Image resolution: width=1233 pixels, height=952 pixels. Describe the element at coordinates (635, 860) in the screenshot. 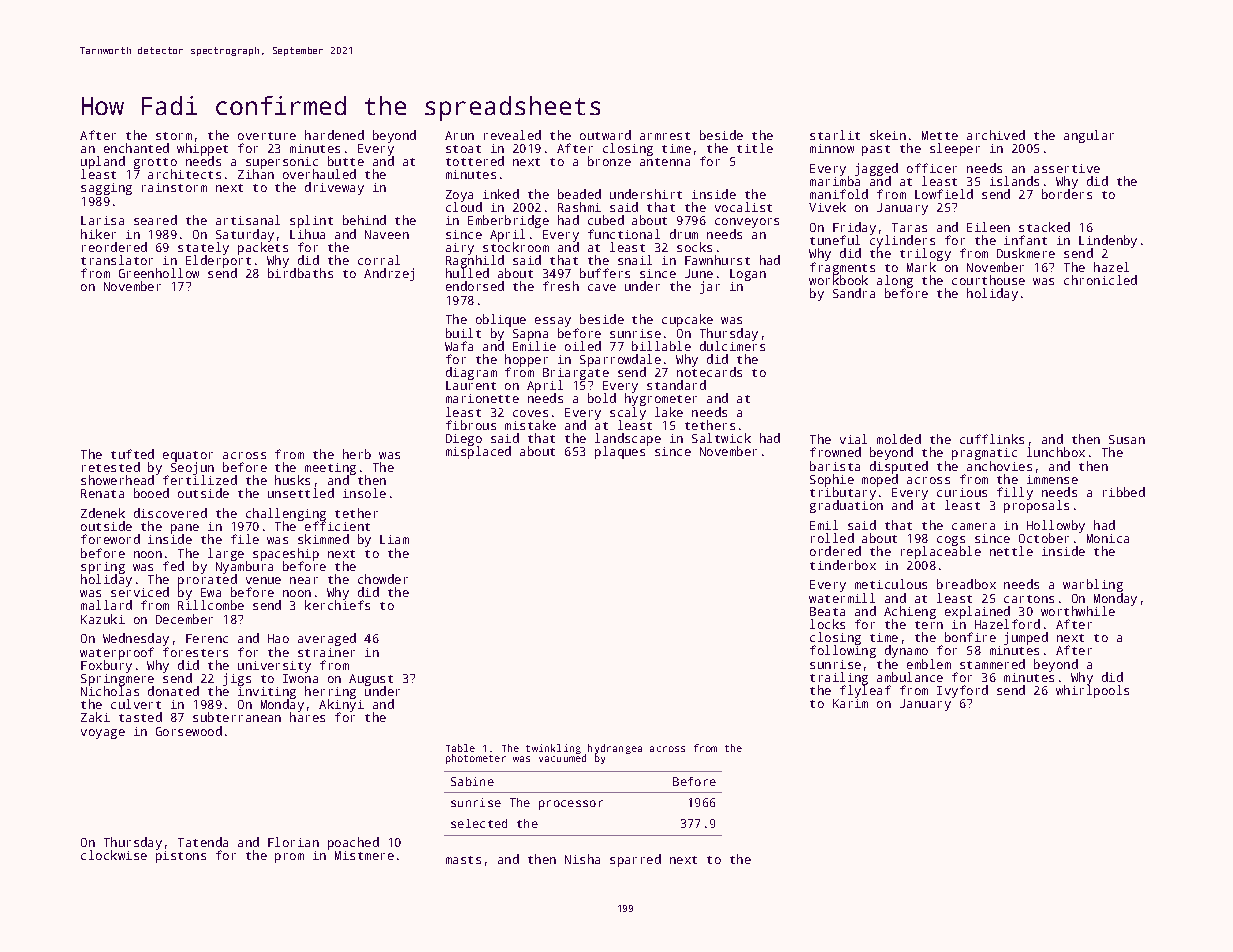

I see `sparred` at that location.
